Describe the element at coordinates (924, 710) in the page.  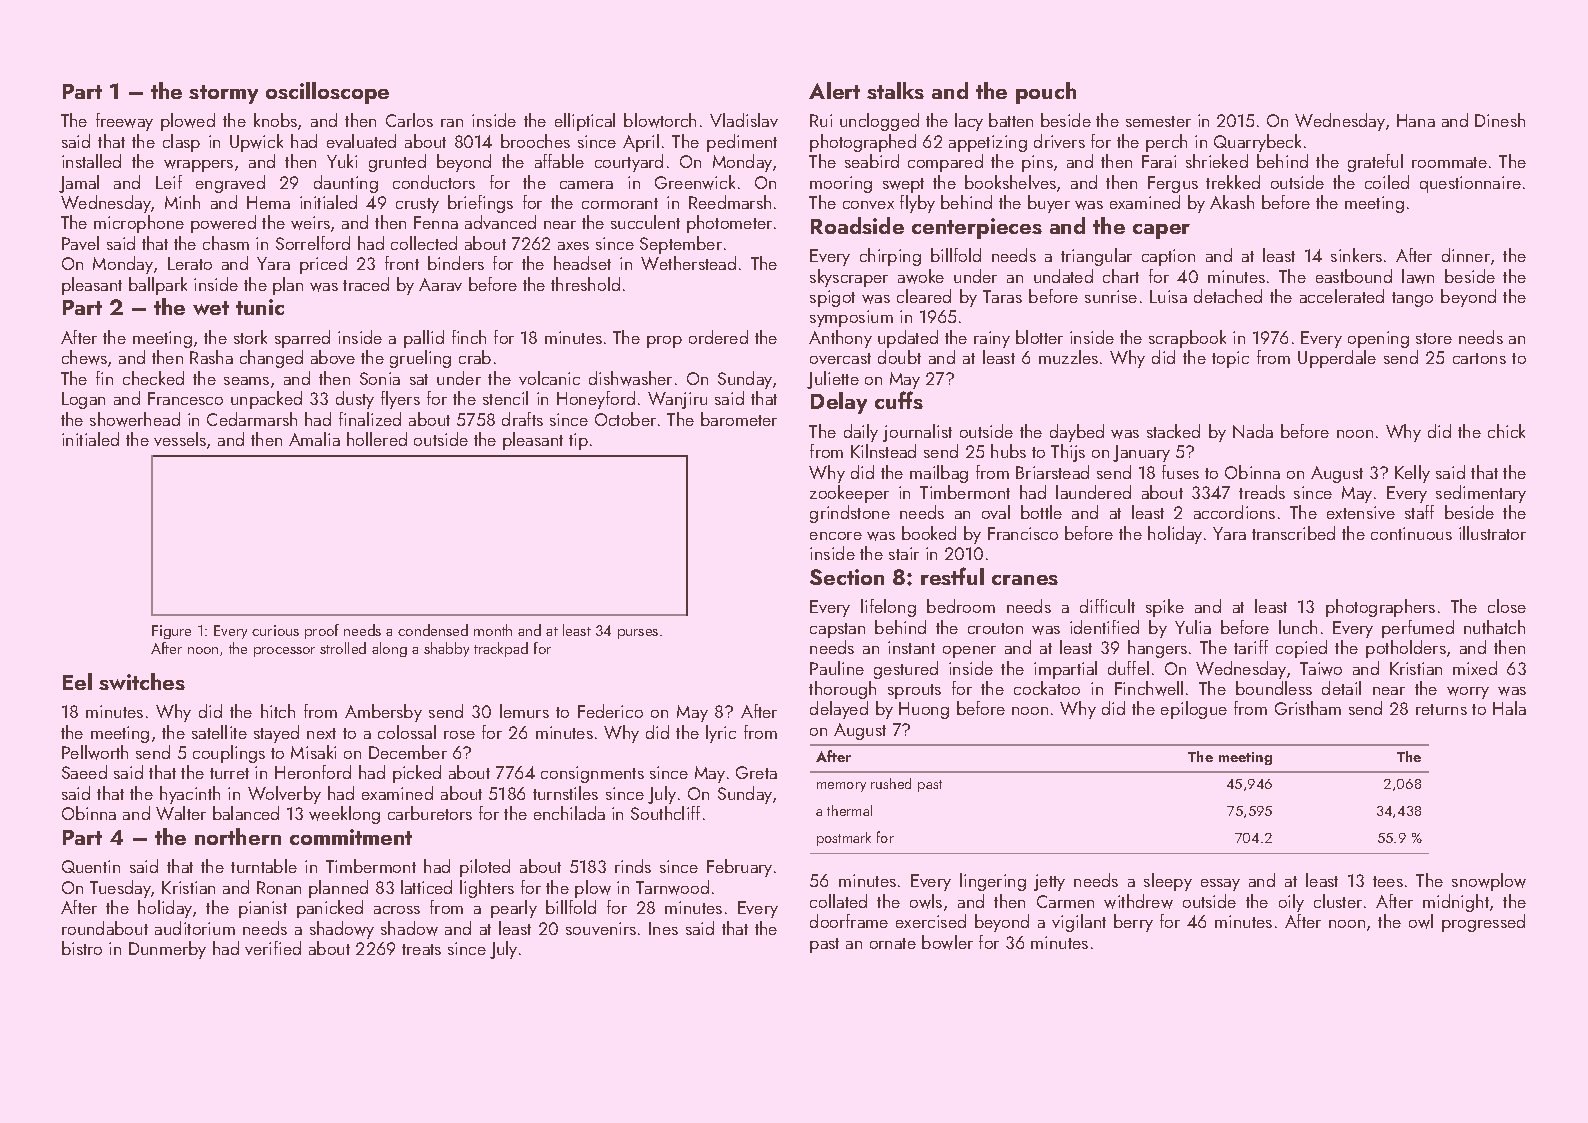
I see `Huong` at that location.
